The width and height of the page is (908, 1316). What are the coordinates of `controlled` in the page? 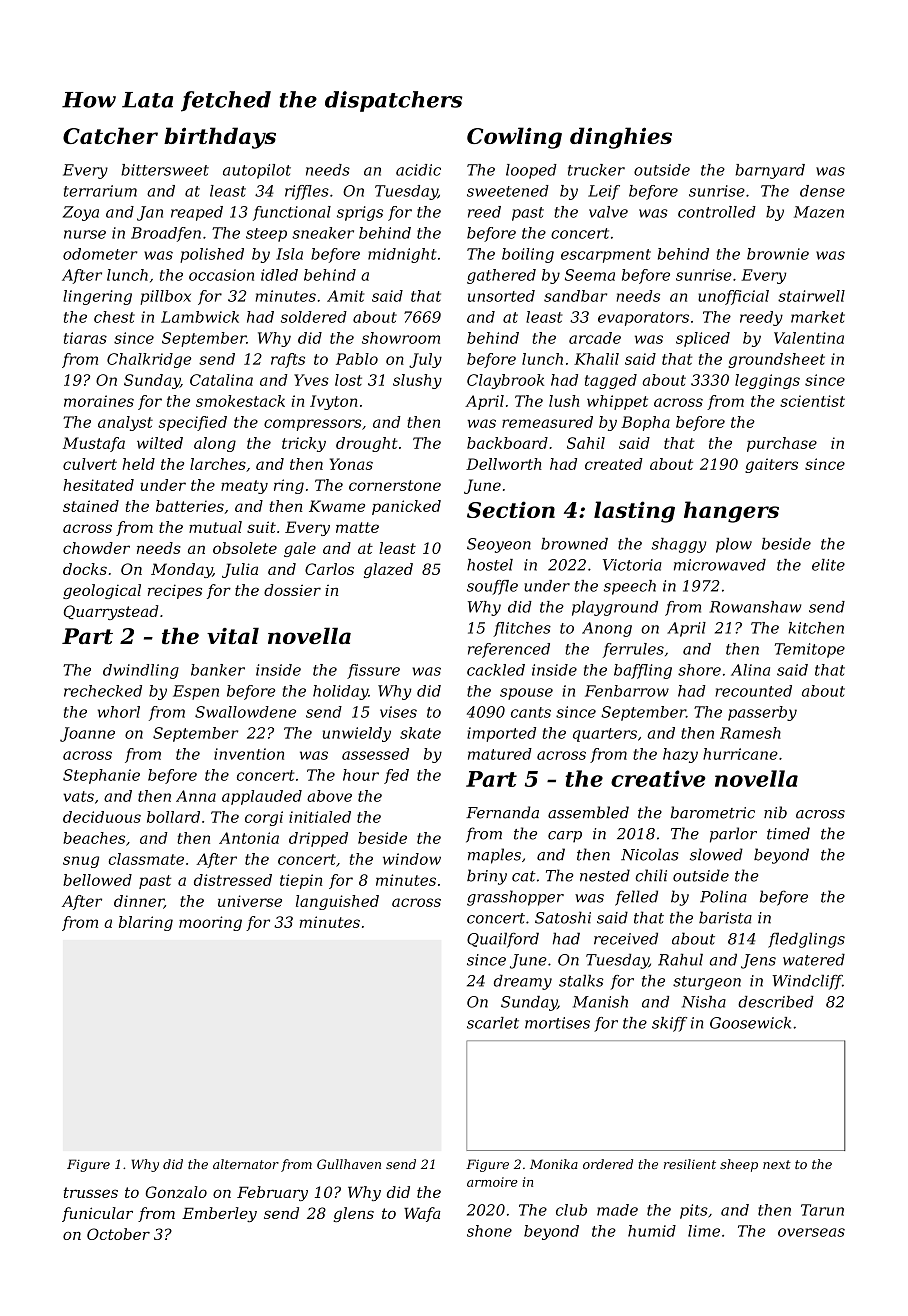 It's located at (717, 212).
